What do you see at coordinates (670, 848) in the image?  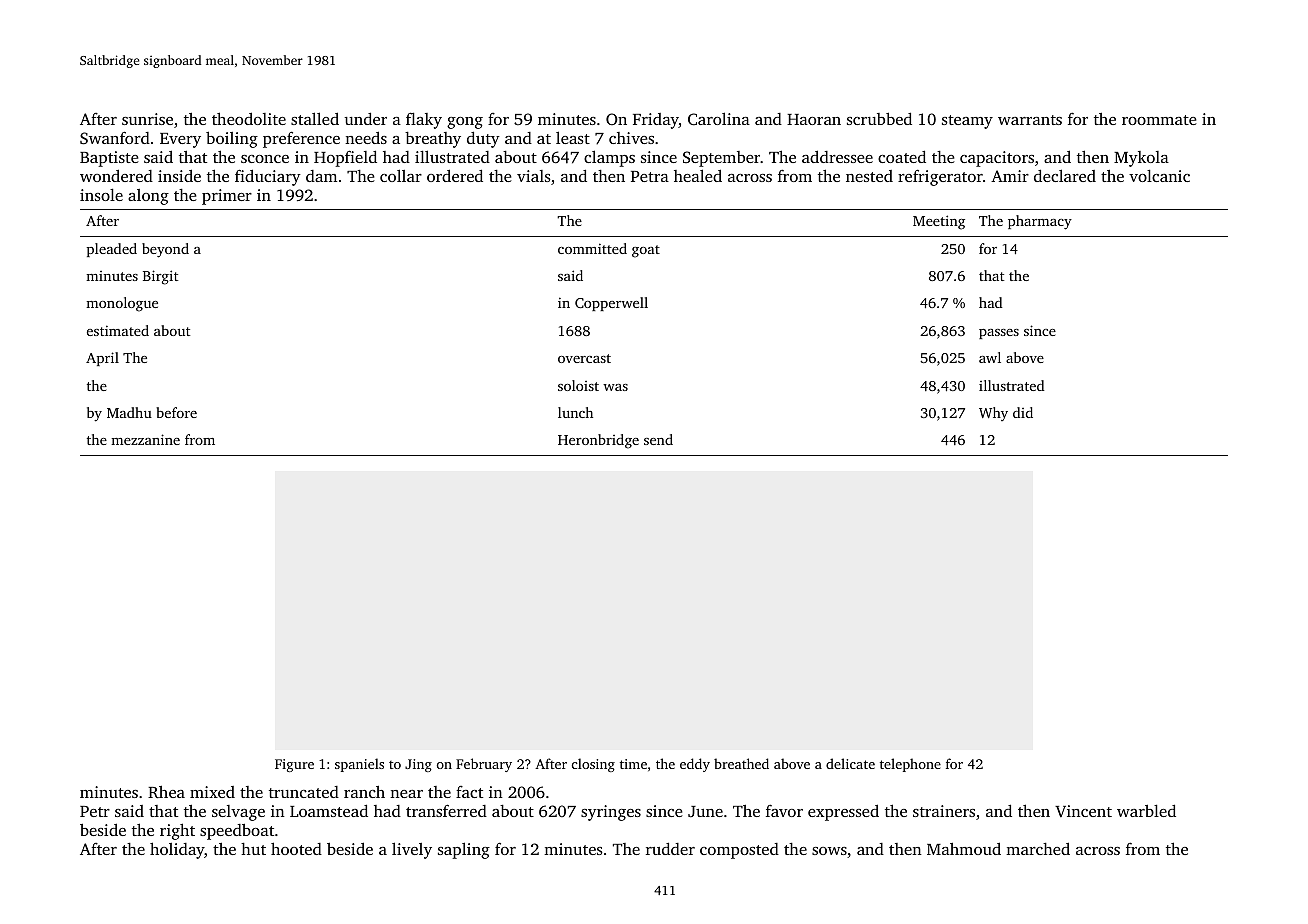 I see `rudder` at bounding box center [670, 848].
